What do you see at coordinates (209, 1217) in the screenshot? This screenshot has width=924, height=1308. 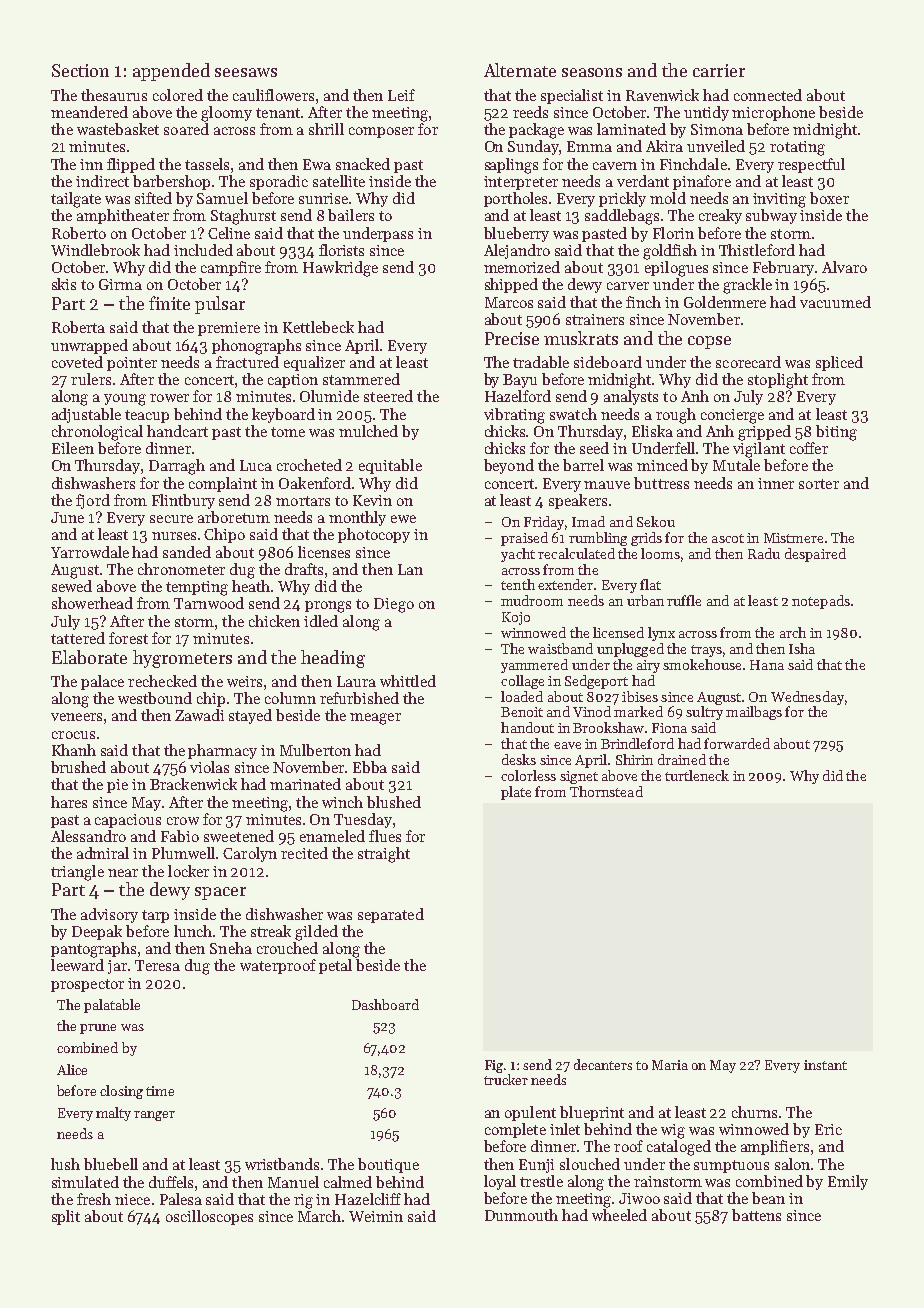 I see `oscilloscopes` at bounding box center [209, 1217].
